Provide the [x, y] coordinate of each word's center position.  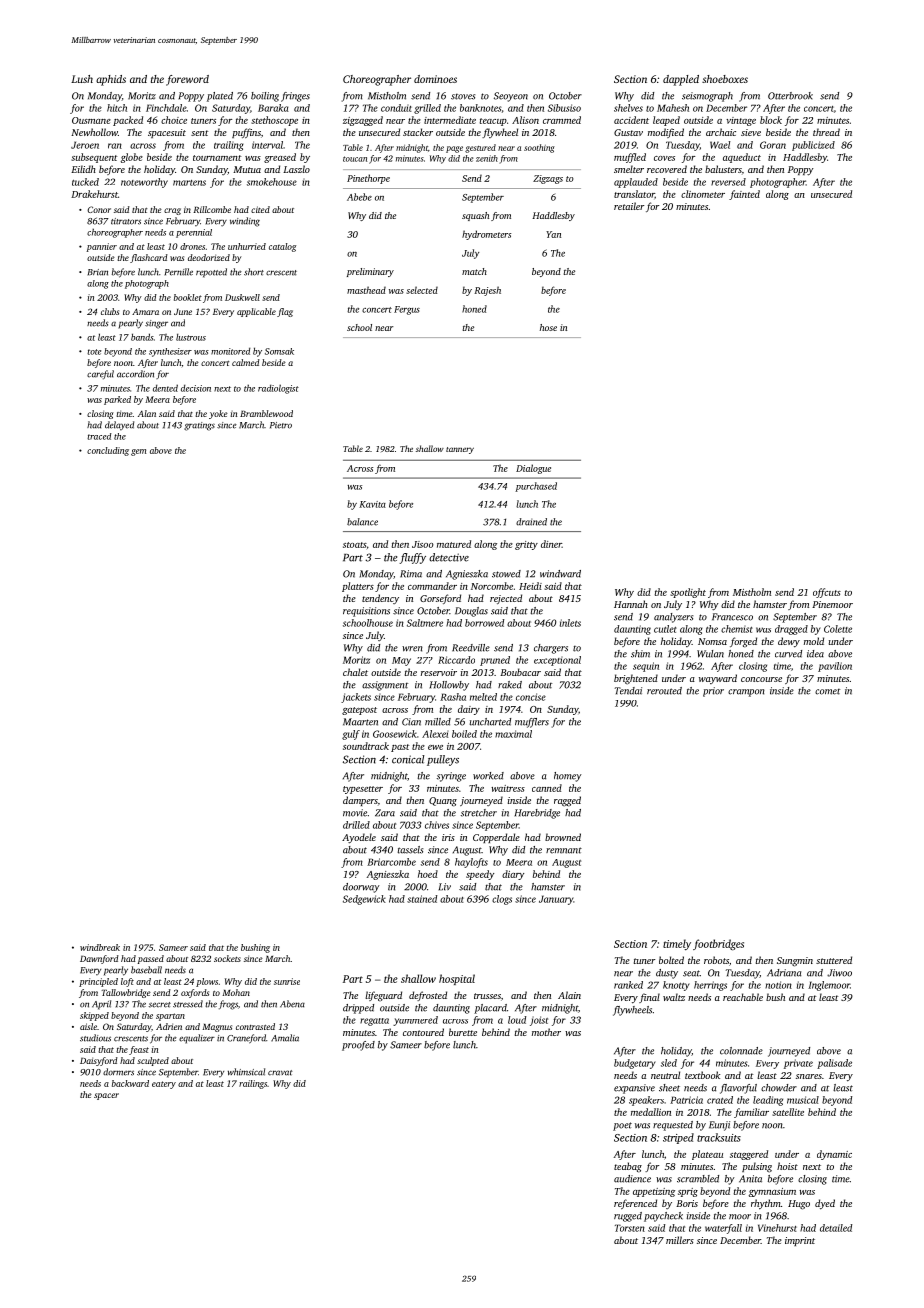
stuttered [834, 960]
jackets [356, 698]
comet [827, 691]
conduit [396, 108]
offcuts [827, 593]
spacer [106, 1096]
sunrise [287, 981]
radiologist [278, 389]
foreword [187, 80]
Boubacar [520, 672]
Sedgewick [364, 900]
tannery [460, 450]
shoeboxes [725, 79]
